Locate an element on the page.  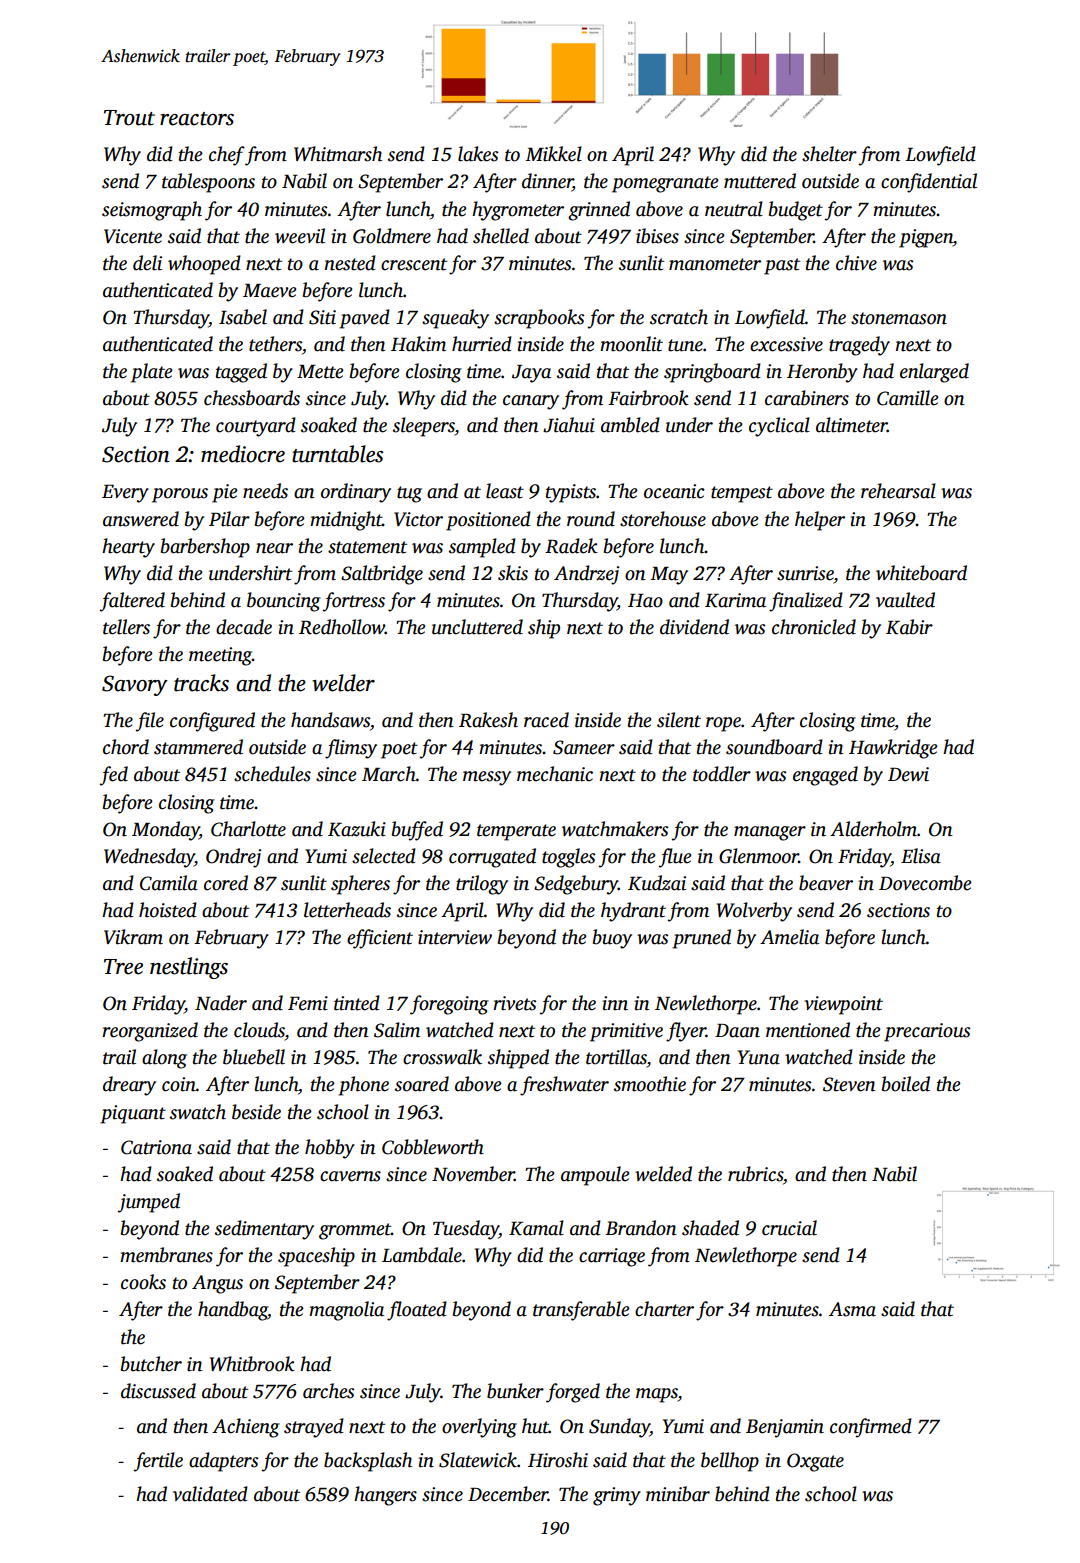
Asma is located at coordinates (852, 1309).
